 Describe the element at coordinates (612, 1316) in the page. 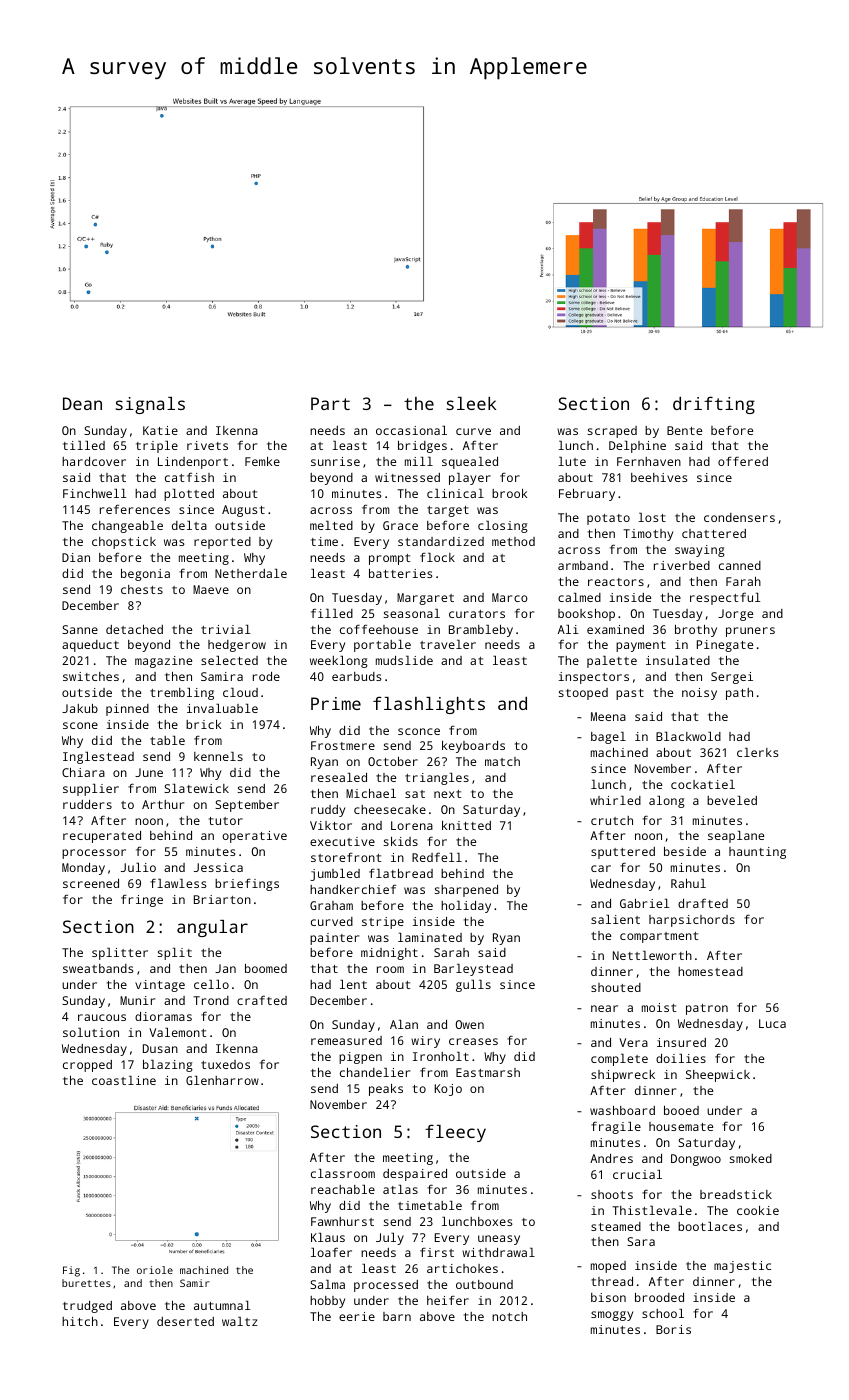

I see `smoggy` at that location.
